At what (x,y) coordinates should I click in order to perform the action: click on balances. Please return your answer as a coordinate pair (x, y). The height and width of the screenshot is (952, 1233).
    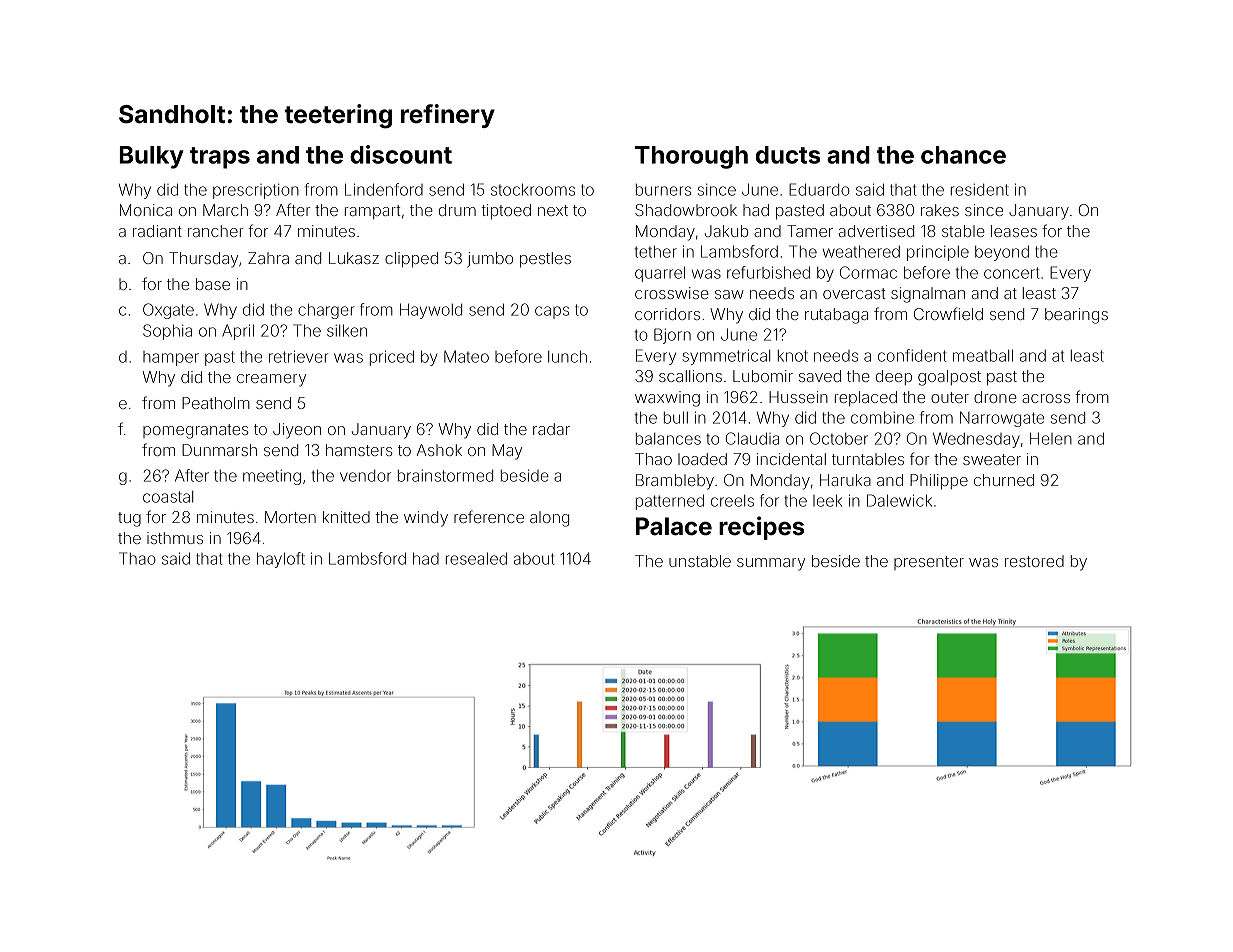
    Looking at the image, I should click on (668, 439).
